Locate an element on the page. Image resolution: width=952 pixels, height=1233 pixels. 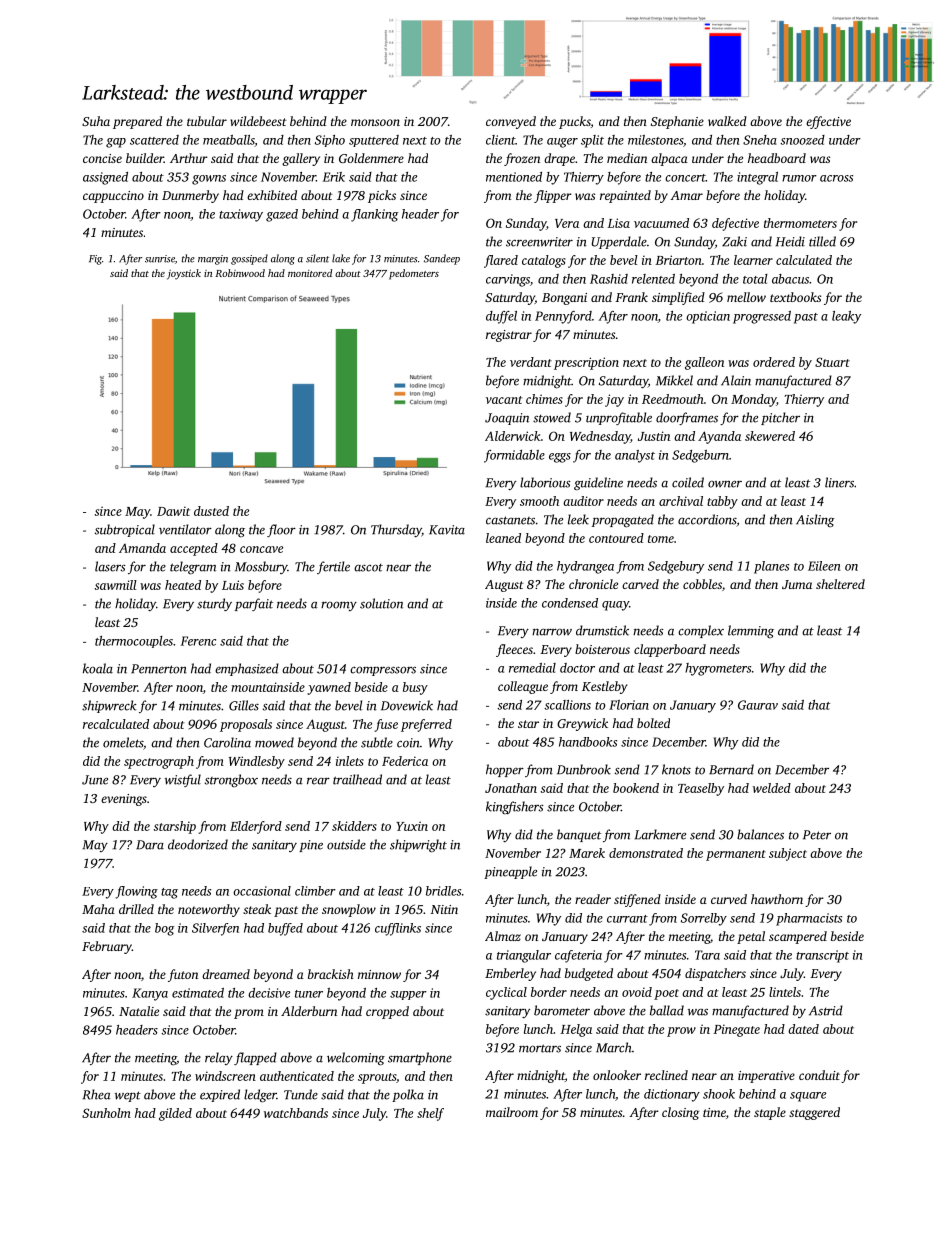
pitcher is located at coordinates (780, 418).
